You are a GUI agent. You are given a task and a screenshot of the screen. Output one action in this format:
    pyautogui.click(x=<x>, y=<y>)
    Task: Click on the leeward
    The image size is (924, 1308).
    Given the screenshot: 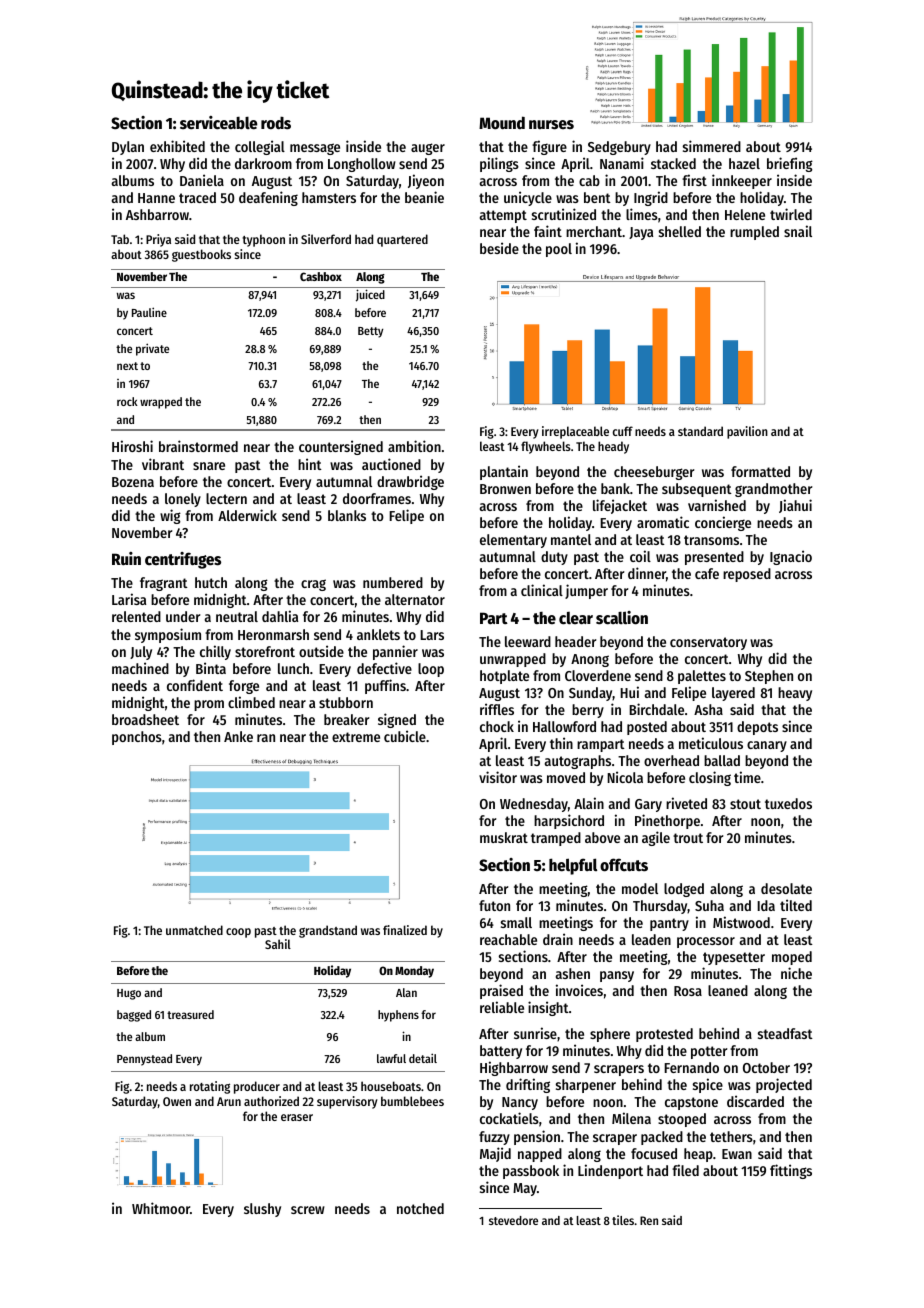 What is the action you would take?
    pyautogui.click(x=528, y=641)
